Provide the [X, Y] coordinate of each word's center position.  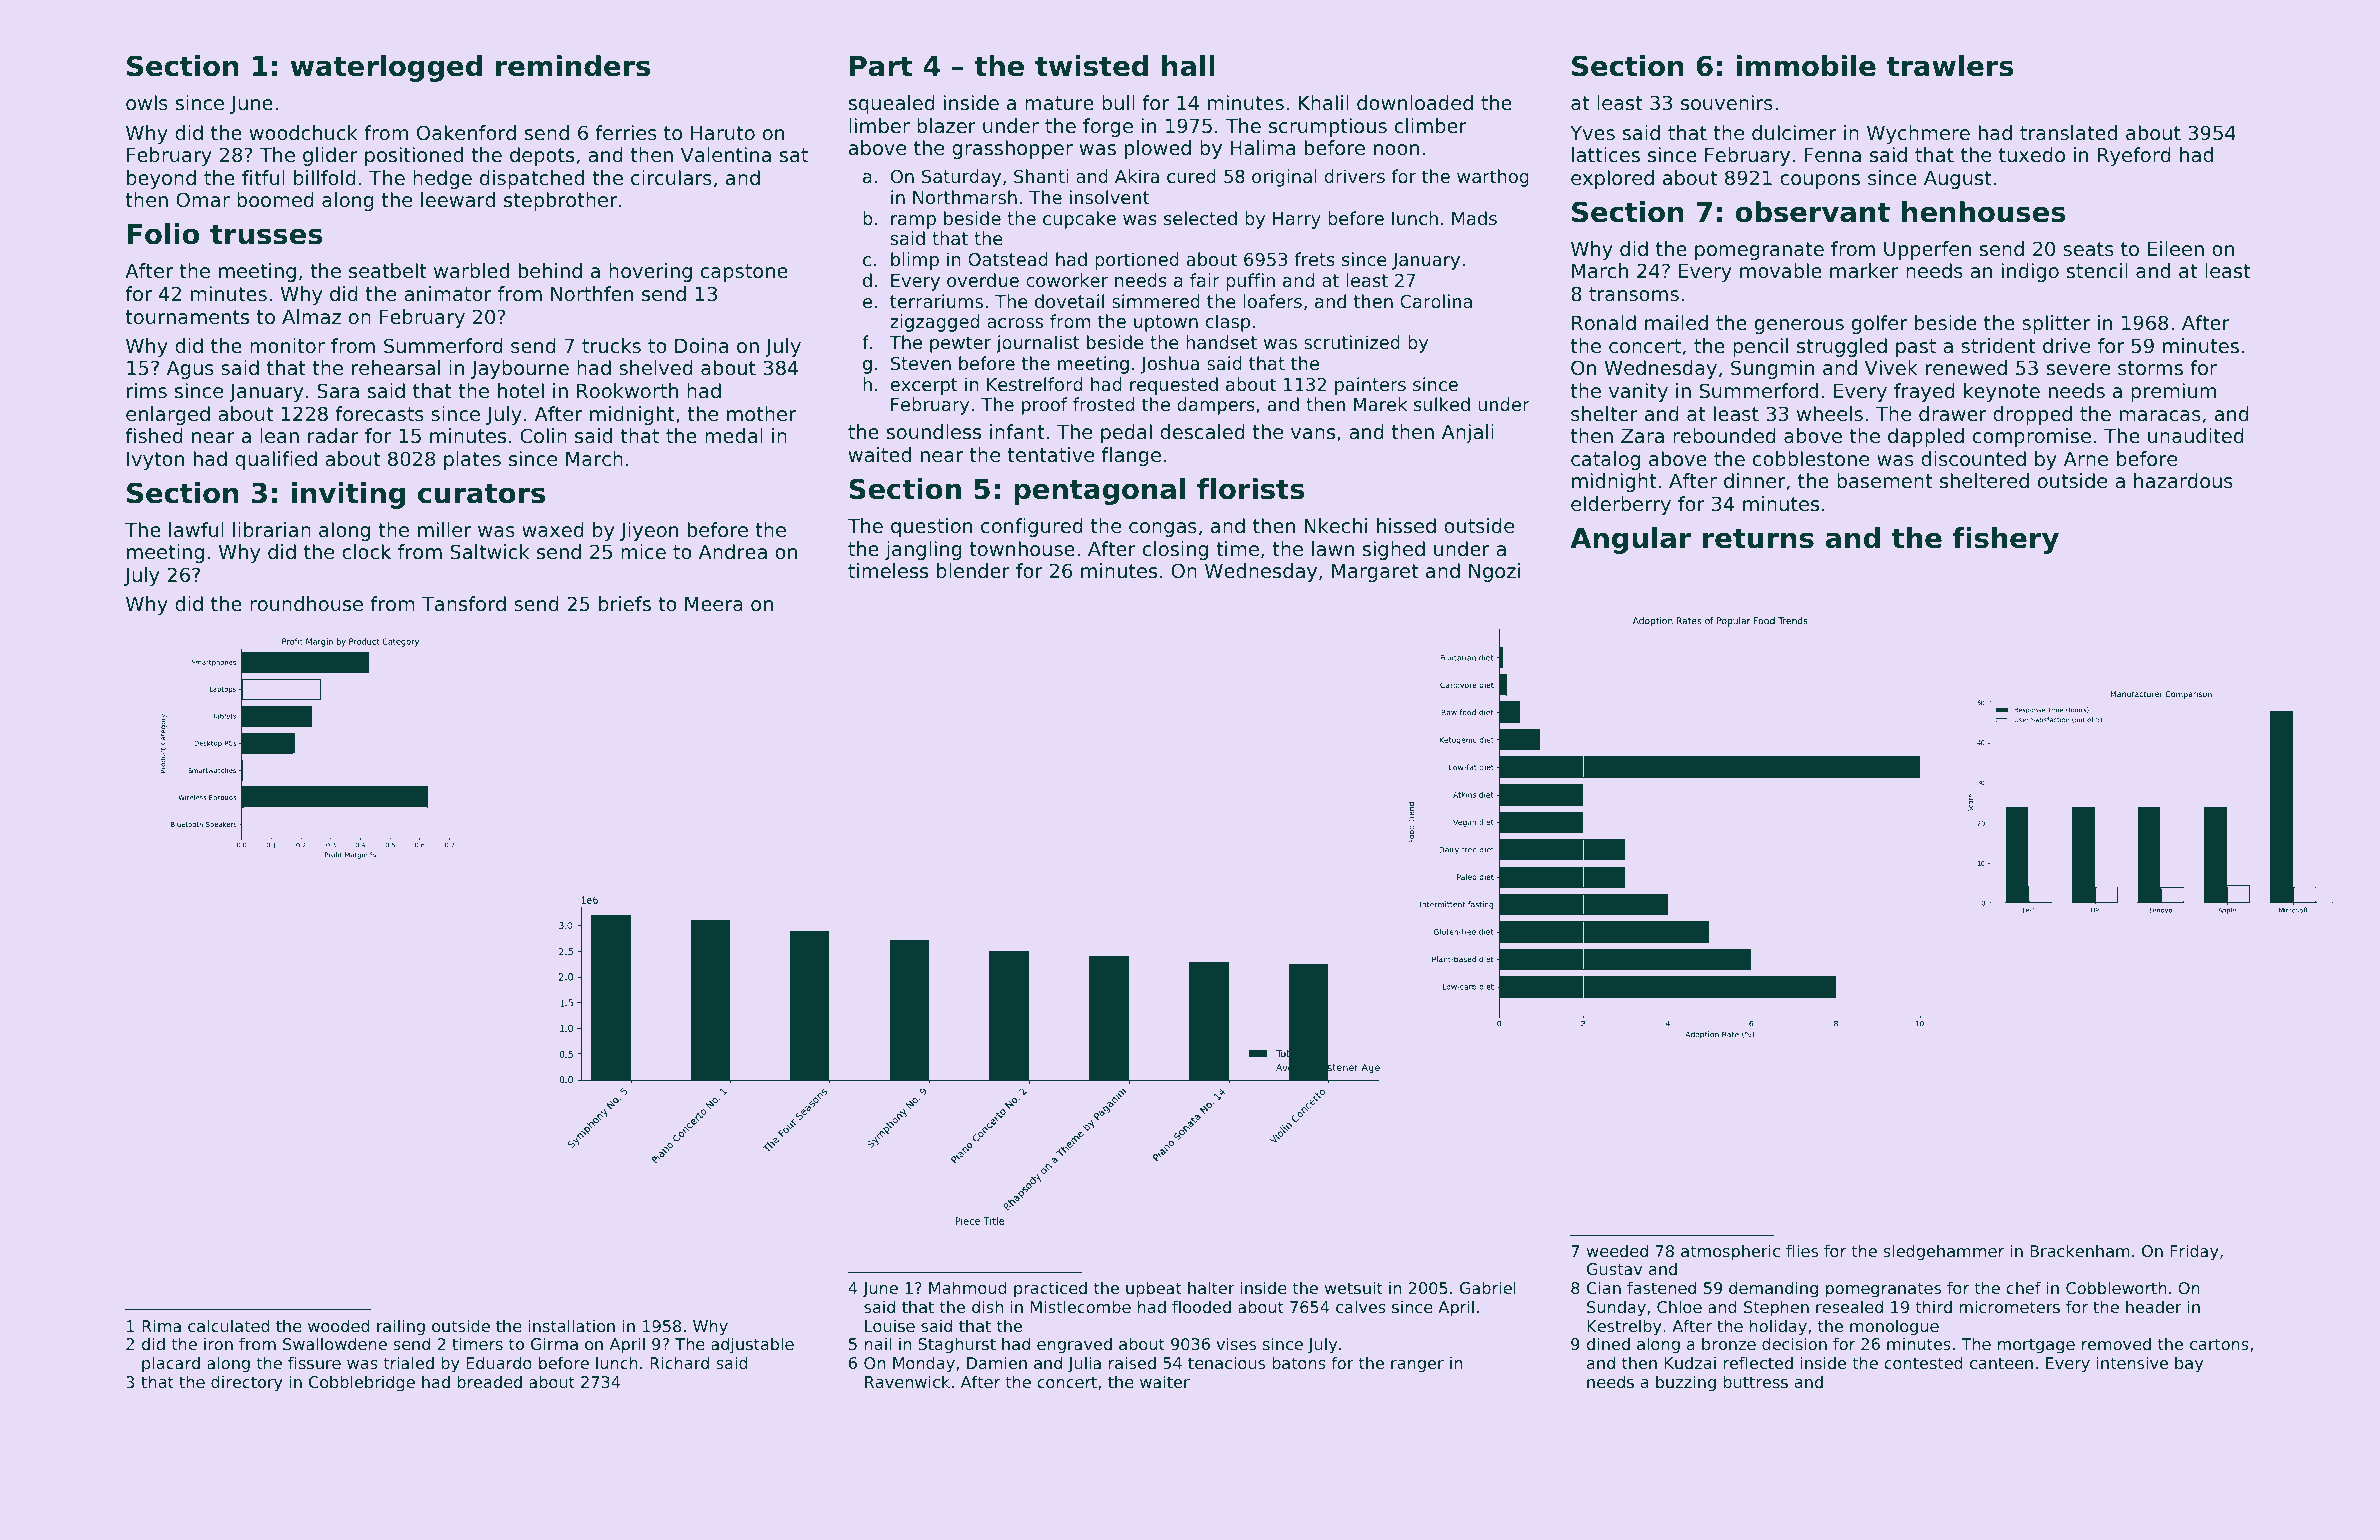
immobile [1806, 66]
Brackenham [2080, 1250]
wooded [339, 1325]
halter [1211, 1287]
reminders [573, 66]
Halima [1262, 147]
